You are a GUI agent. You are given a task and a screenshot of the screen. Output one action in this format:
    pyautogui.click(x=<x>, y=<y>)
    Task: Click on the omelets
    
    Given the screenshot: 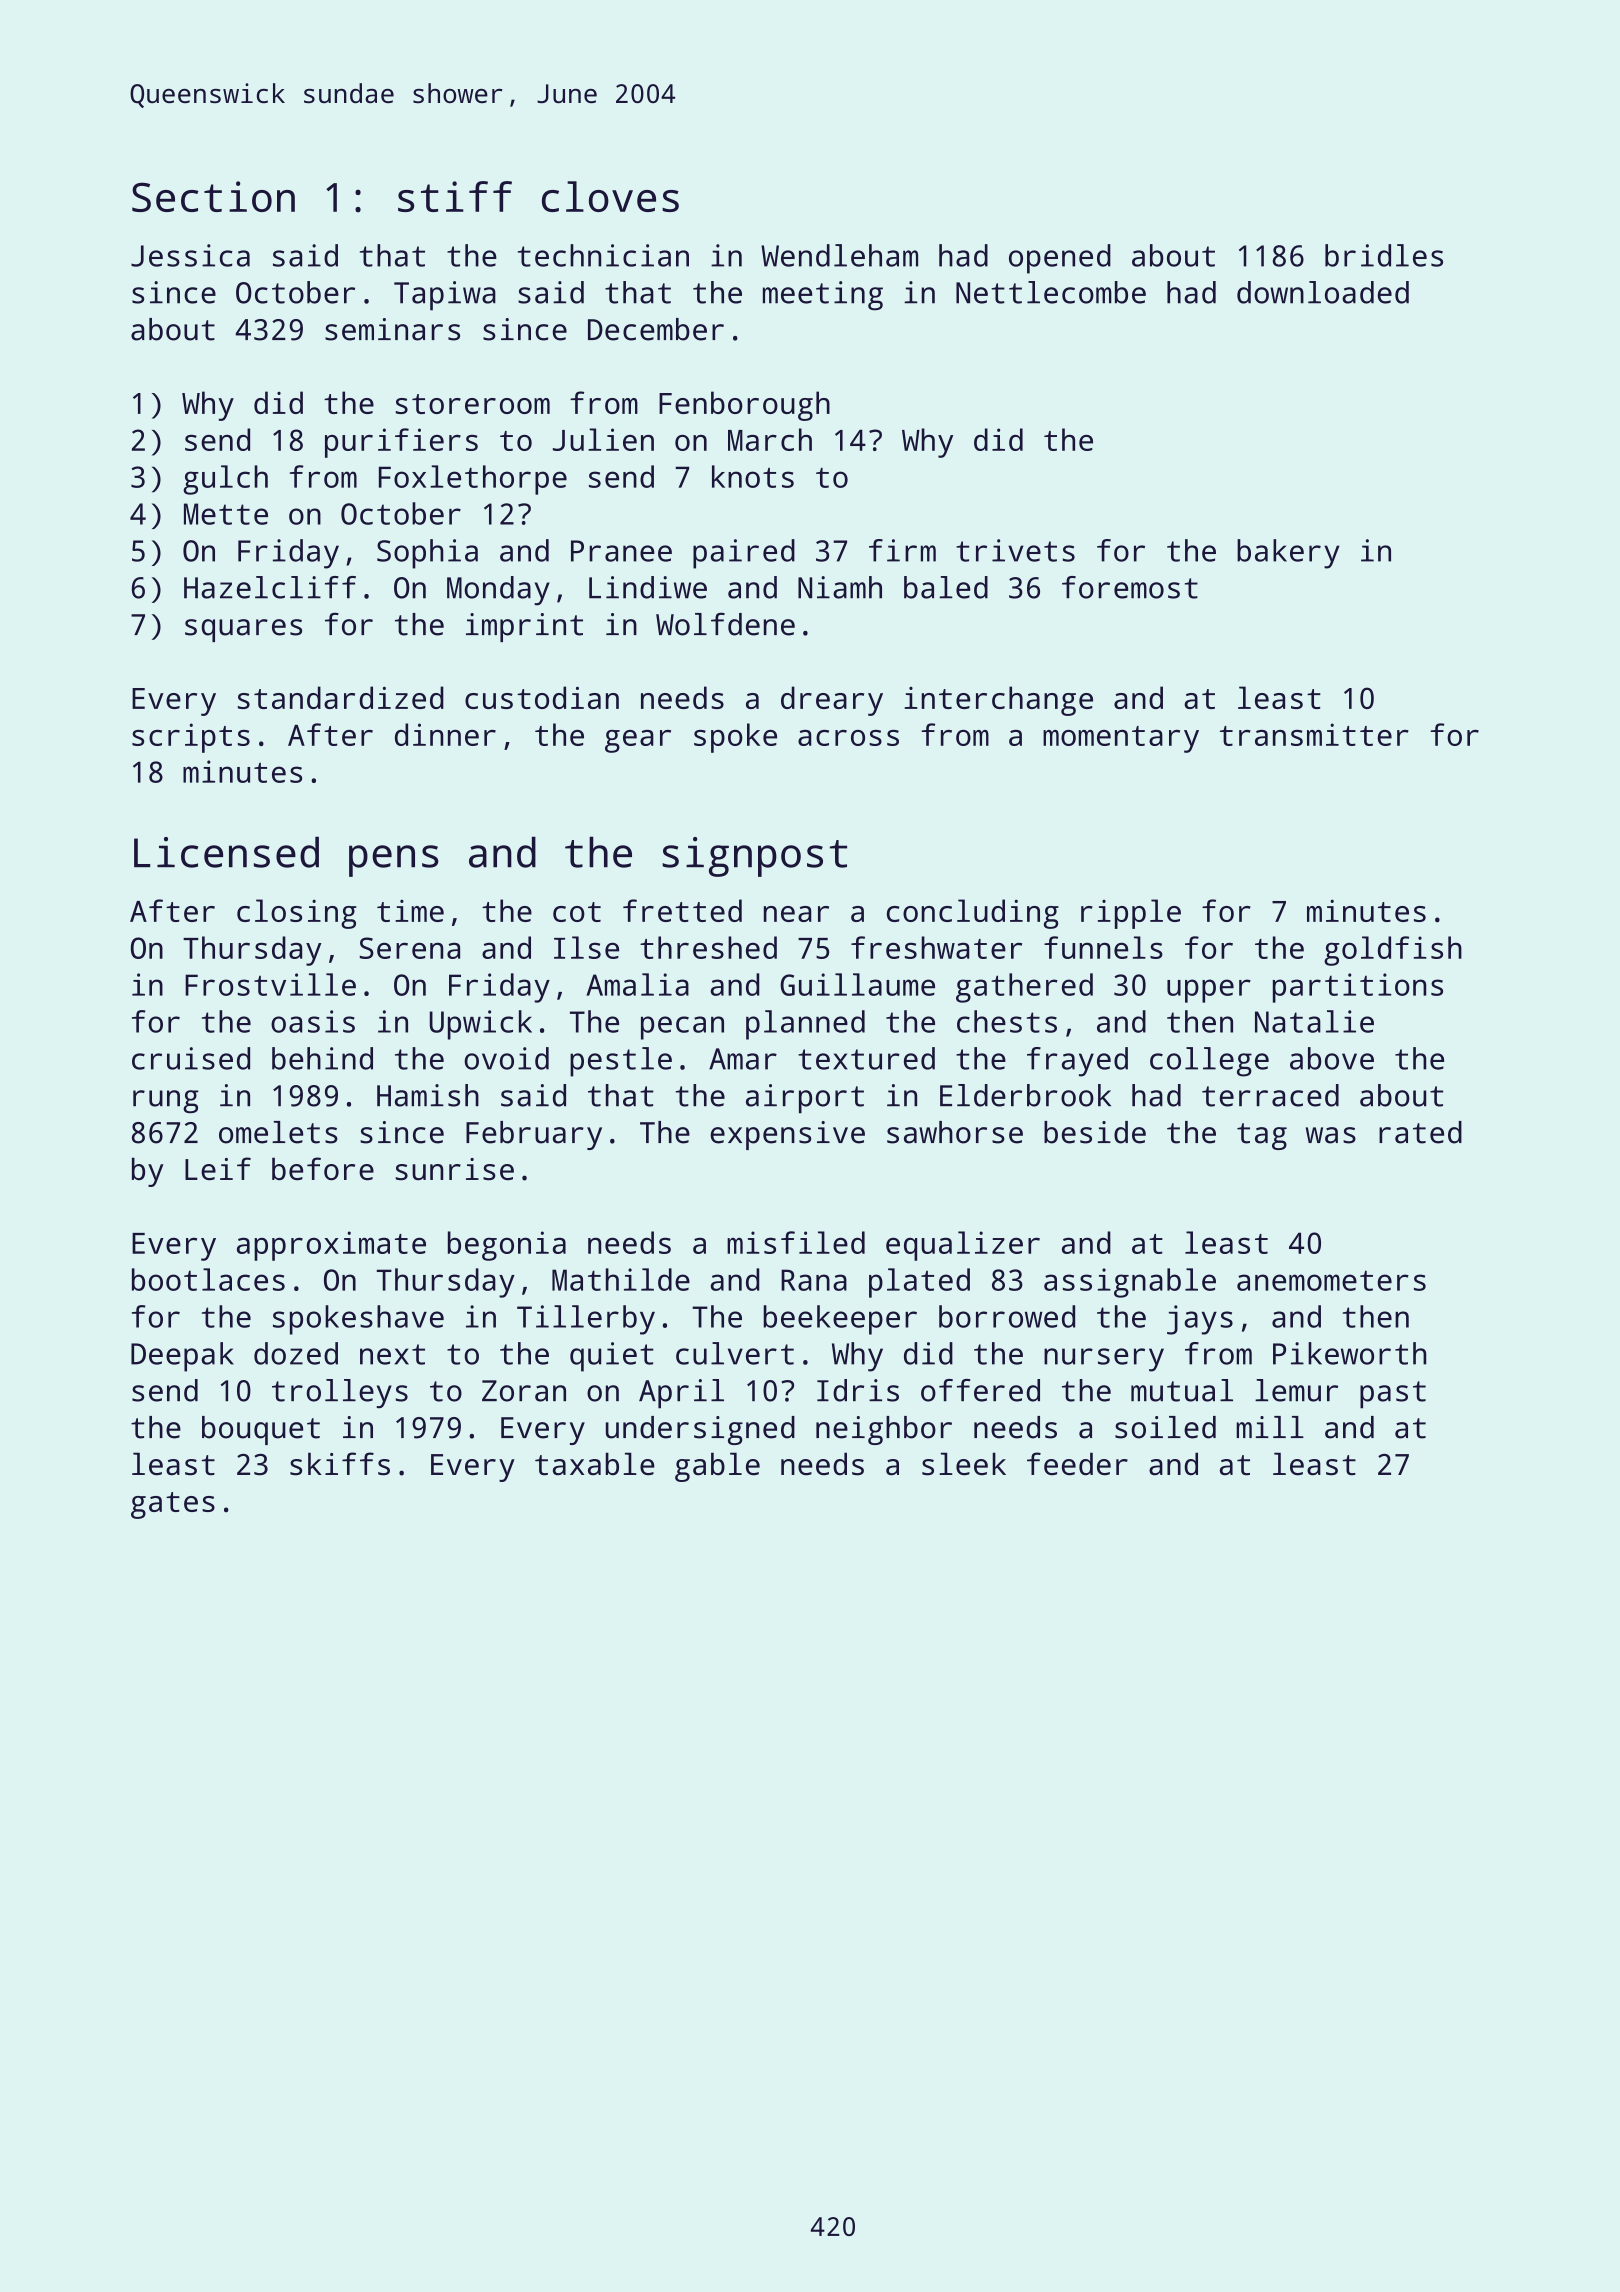 What is the action you would take?
    pyautogui.click(x=278, y=1132)
